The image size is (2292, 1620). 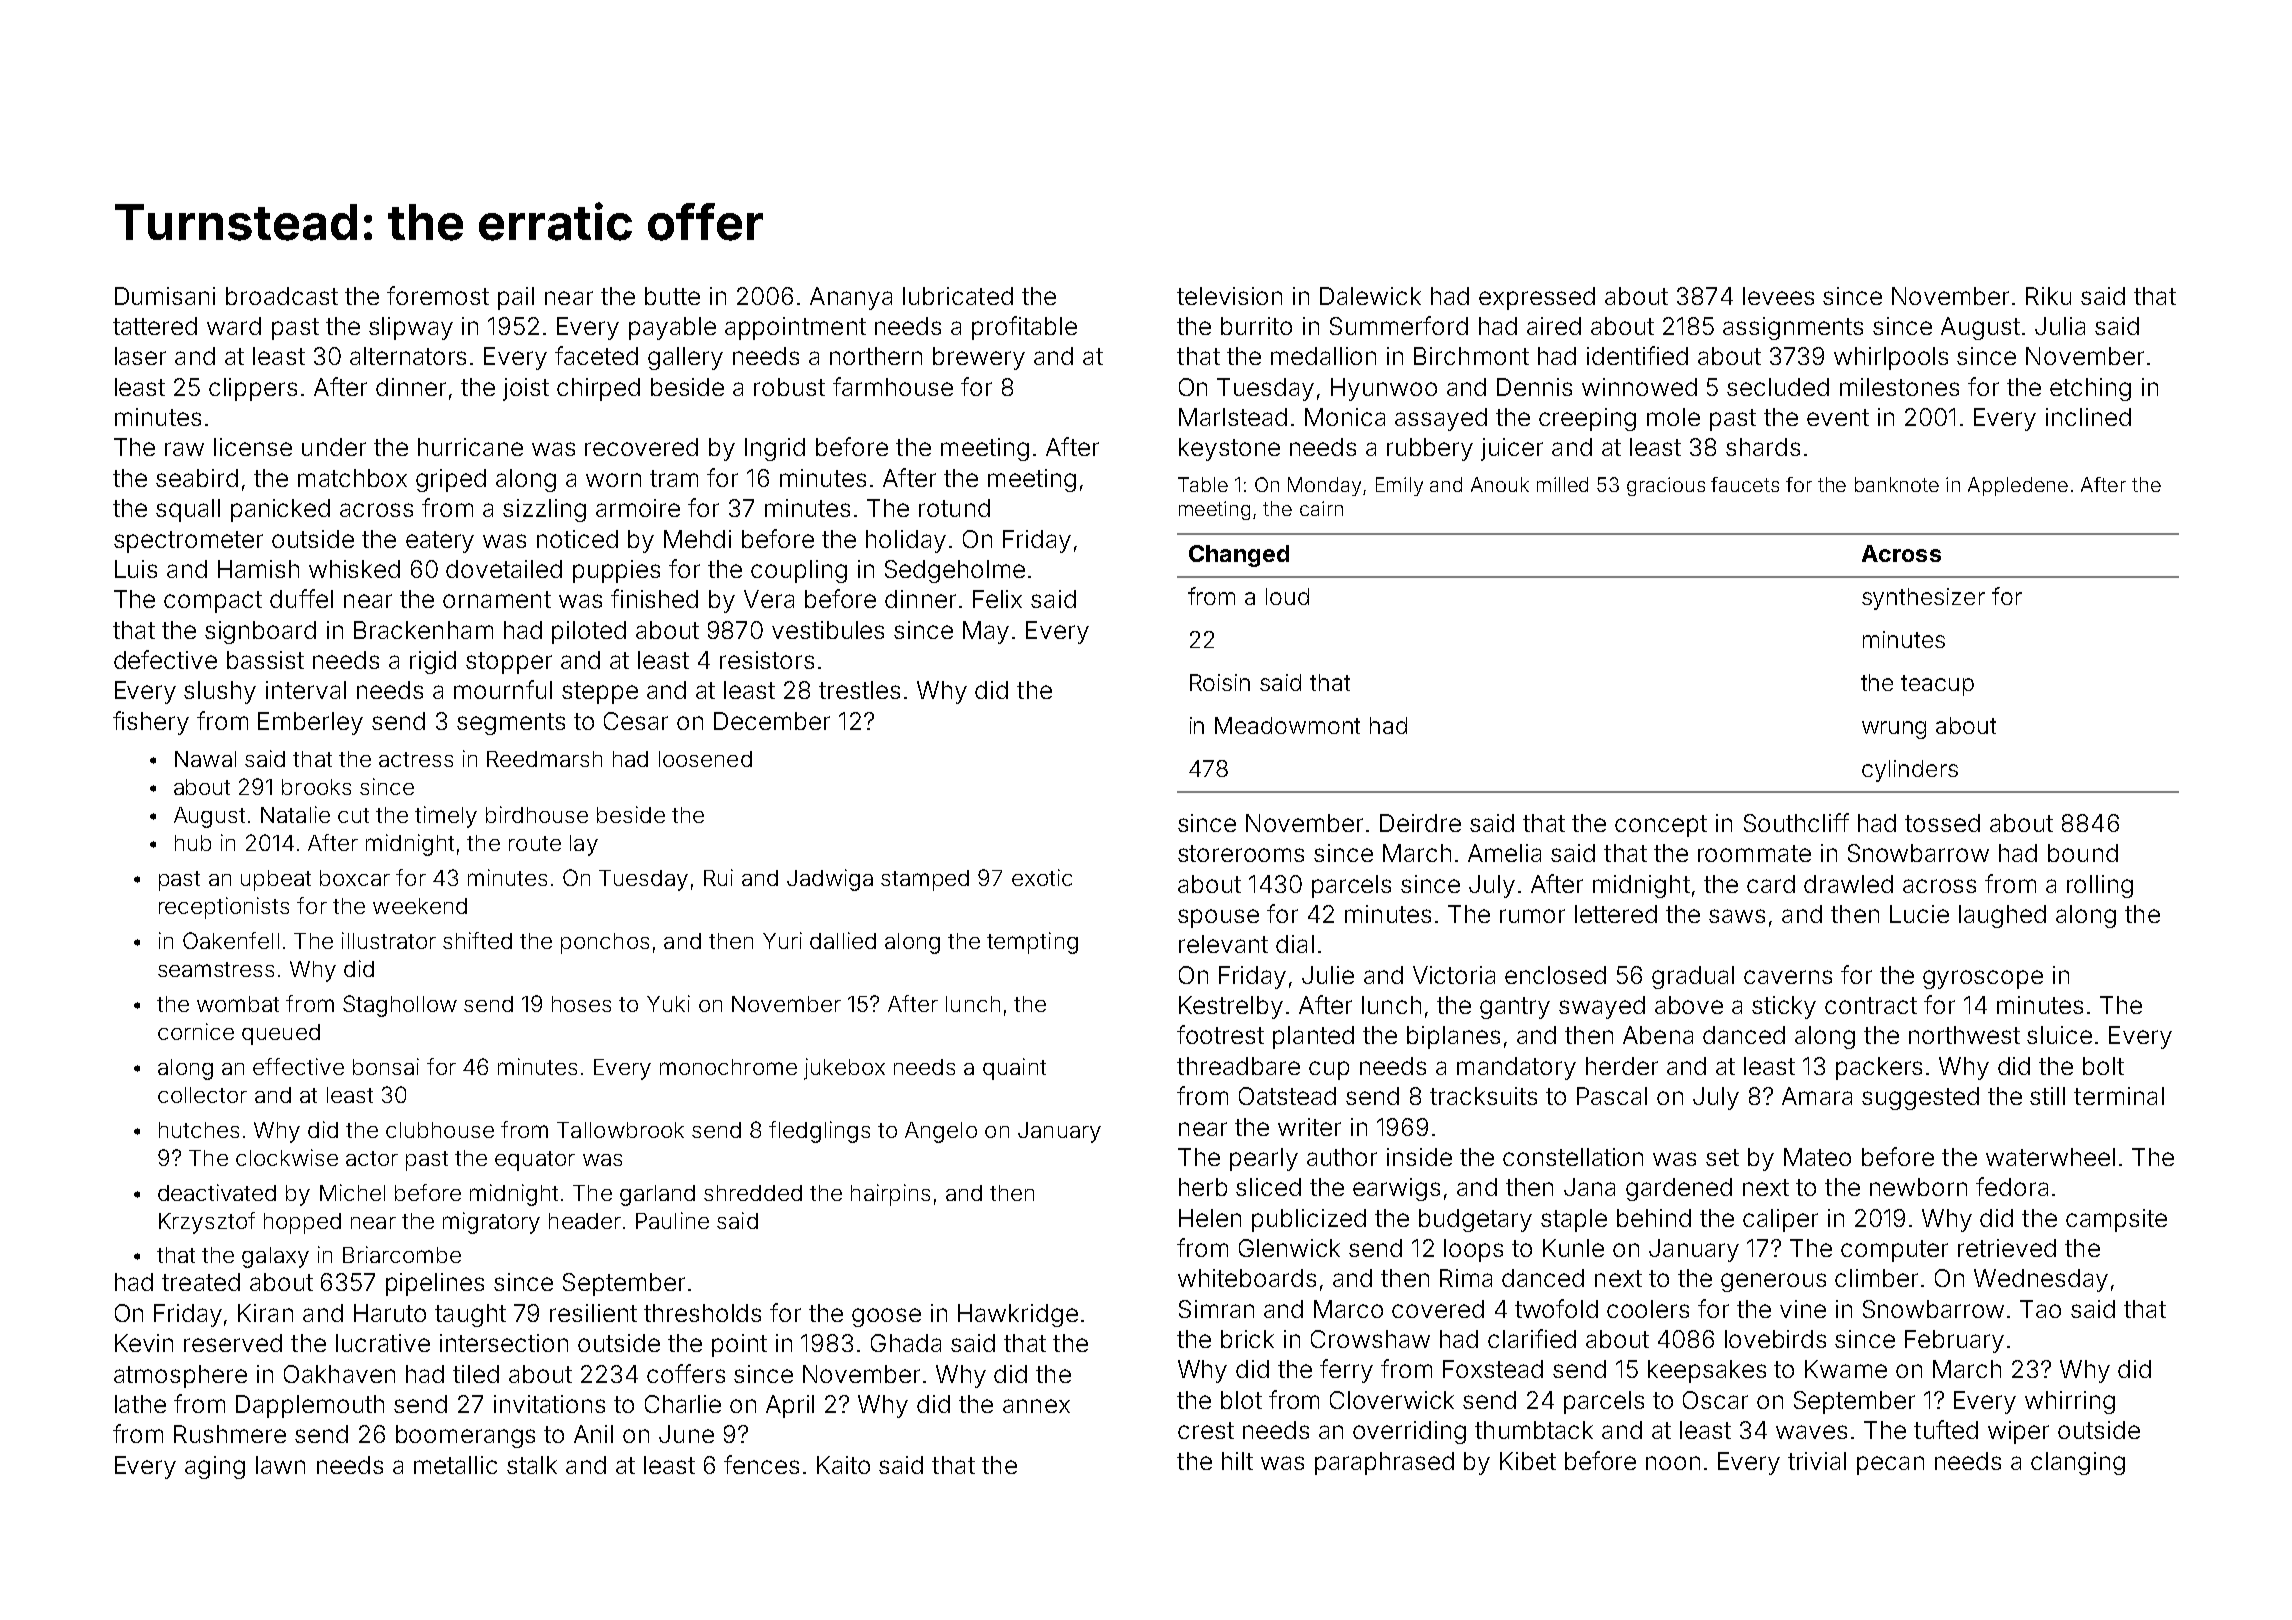 What do you see at coordinates (1220, 682) in the document?
I see `Roisin` at bounding box center [1220, 682].
